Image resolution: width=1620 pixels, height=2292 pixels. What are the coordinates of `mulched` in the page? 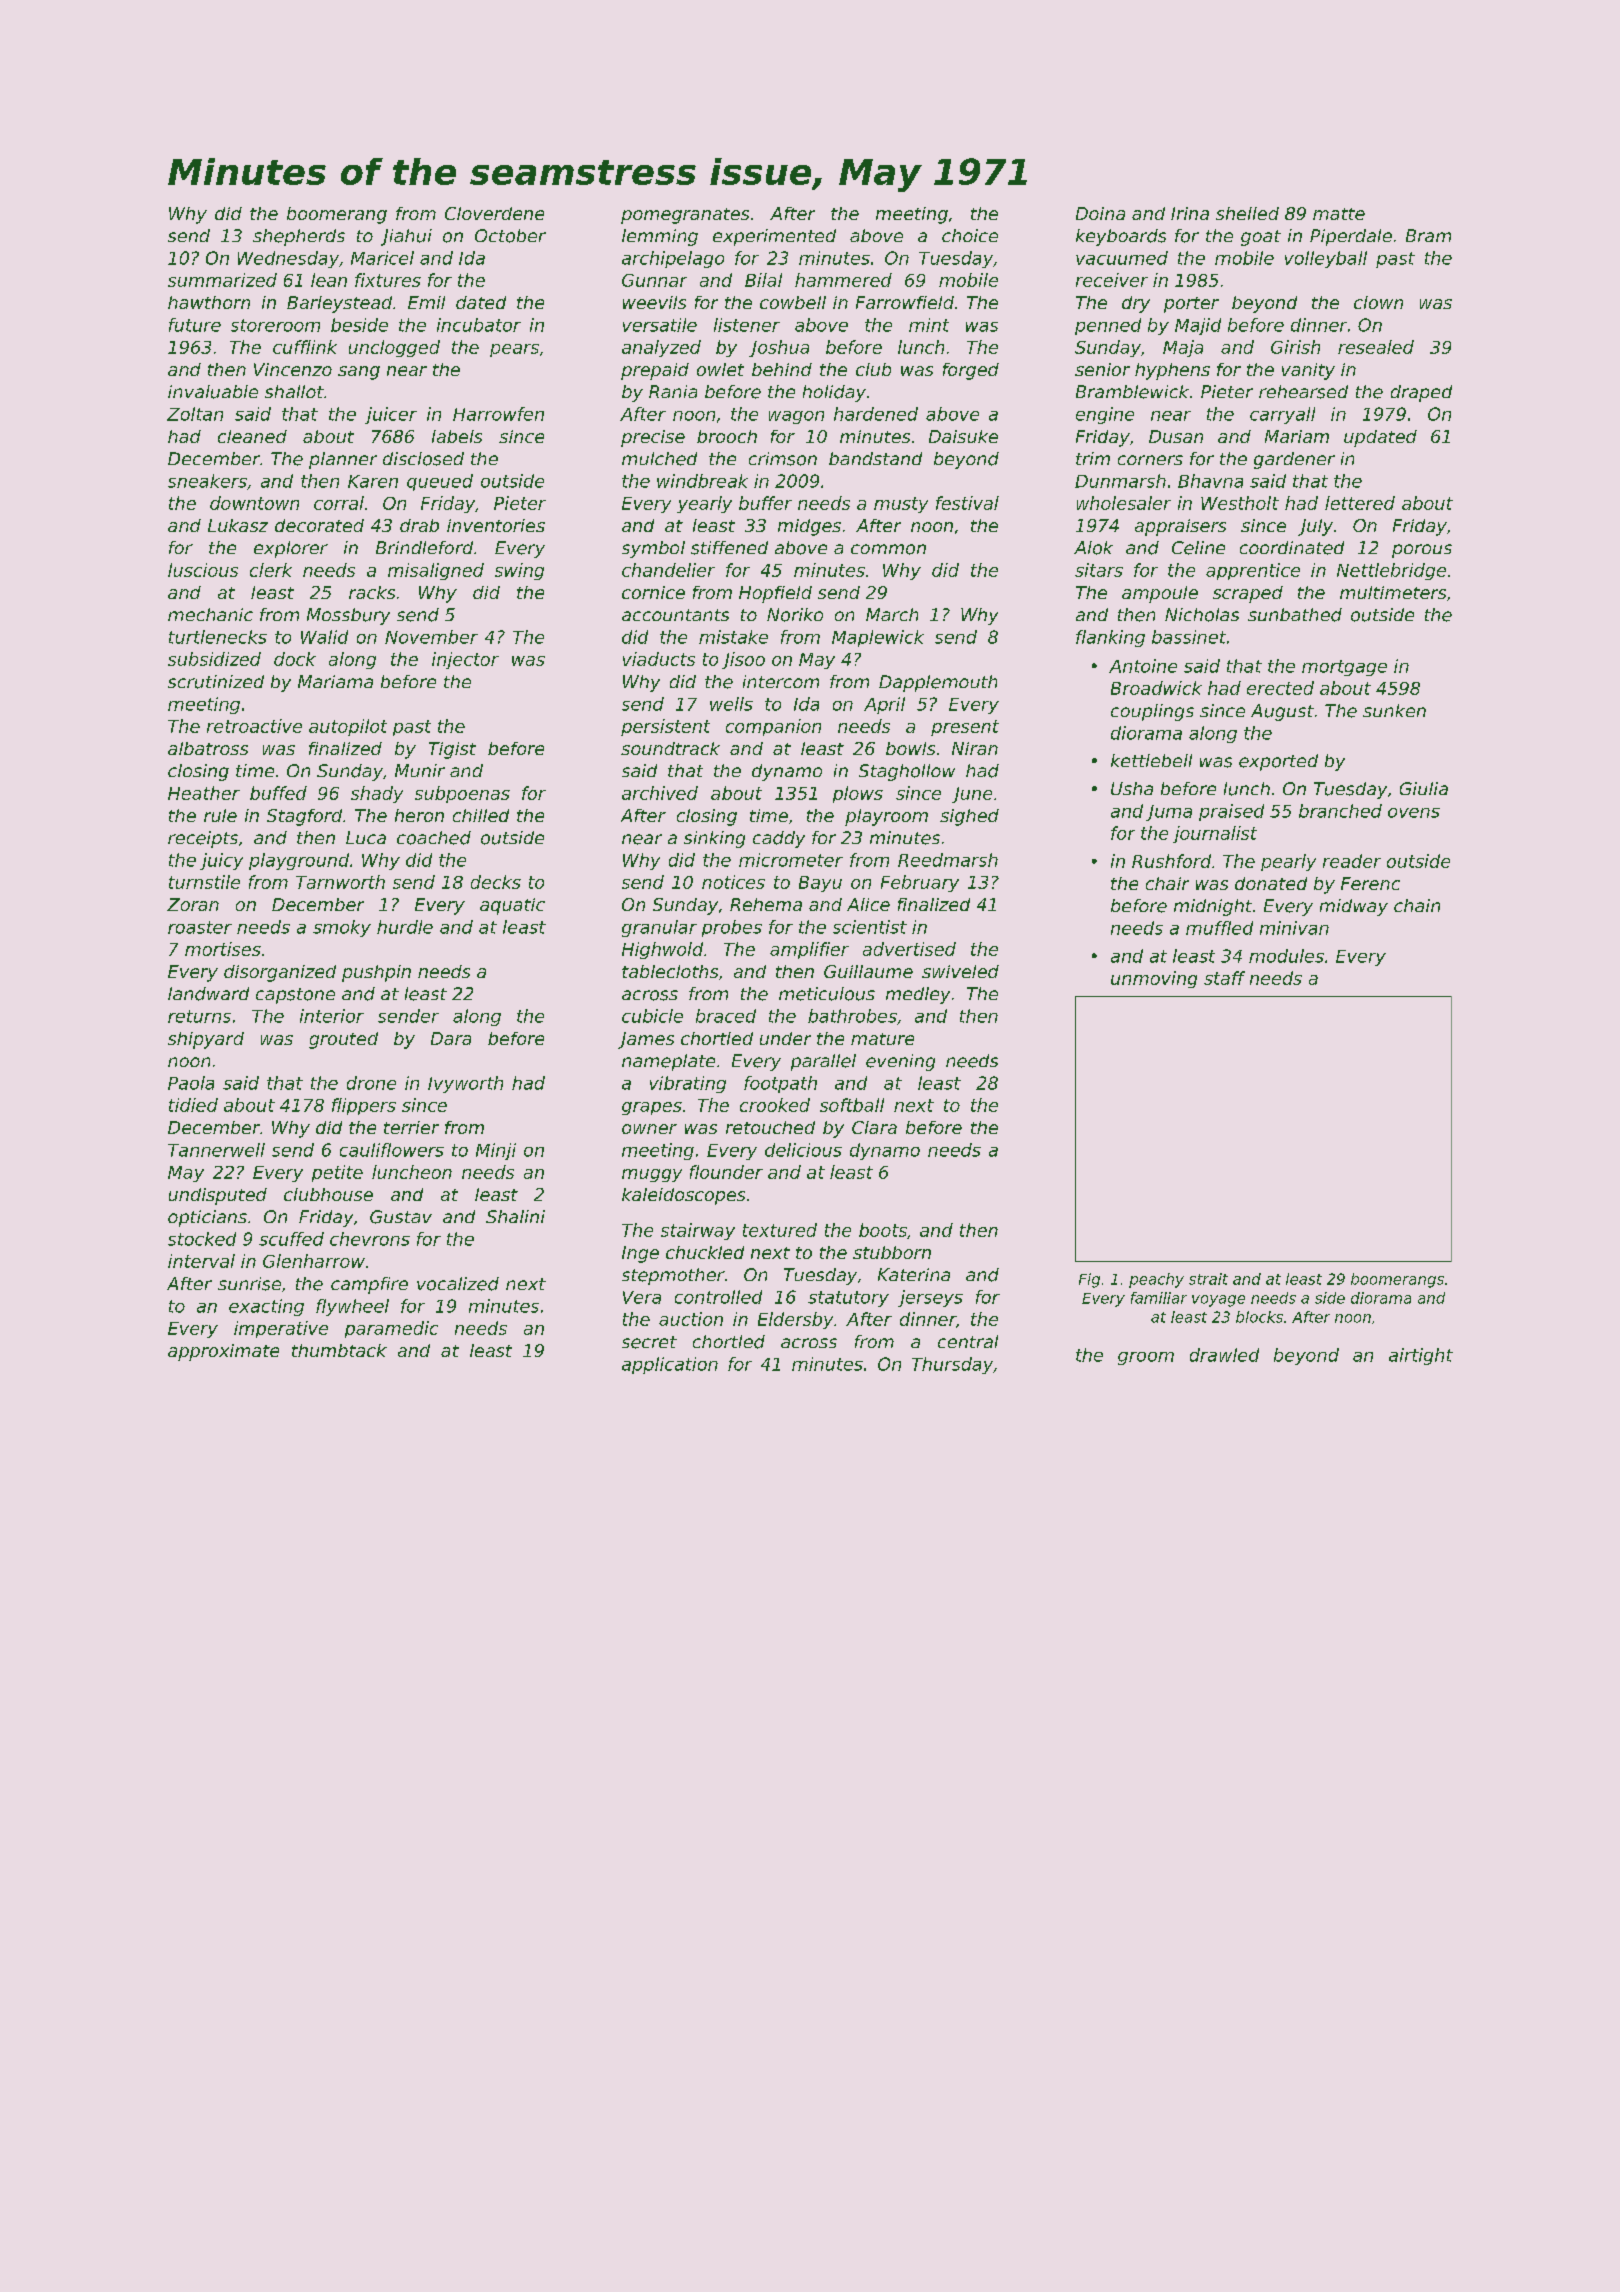 It's located at (659, 459).
